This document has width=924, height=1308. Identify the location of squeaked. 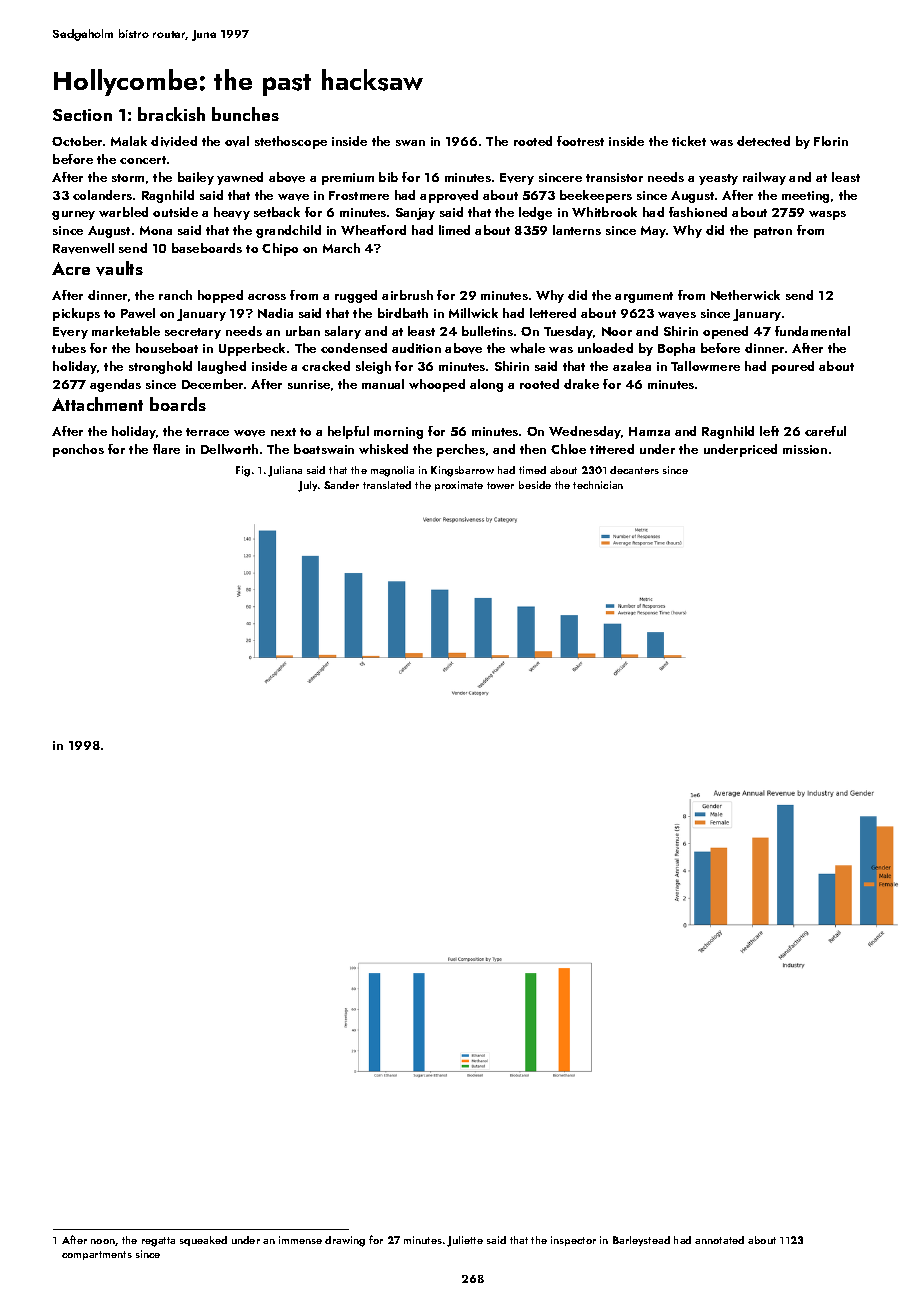
(203, 1241).
